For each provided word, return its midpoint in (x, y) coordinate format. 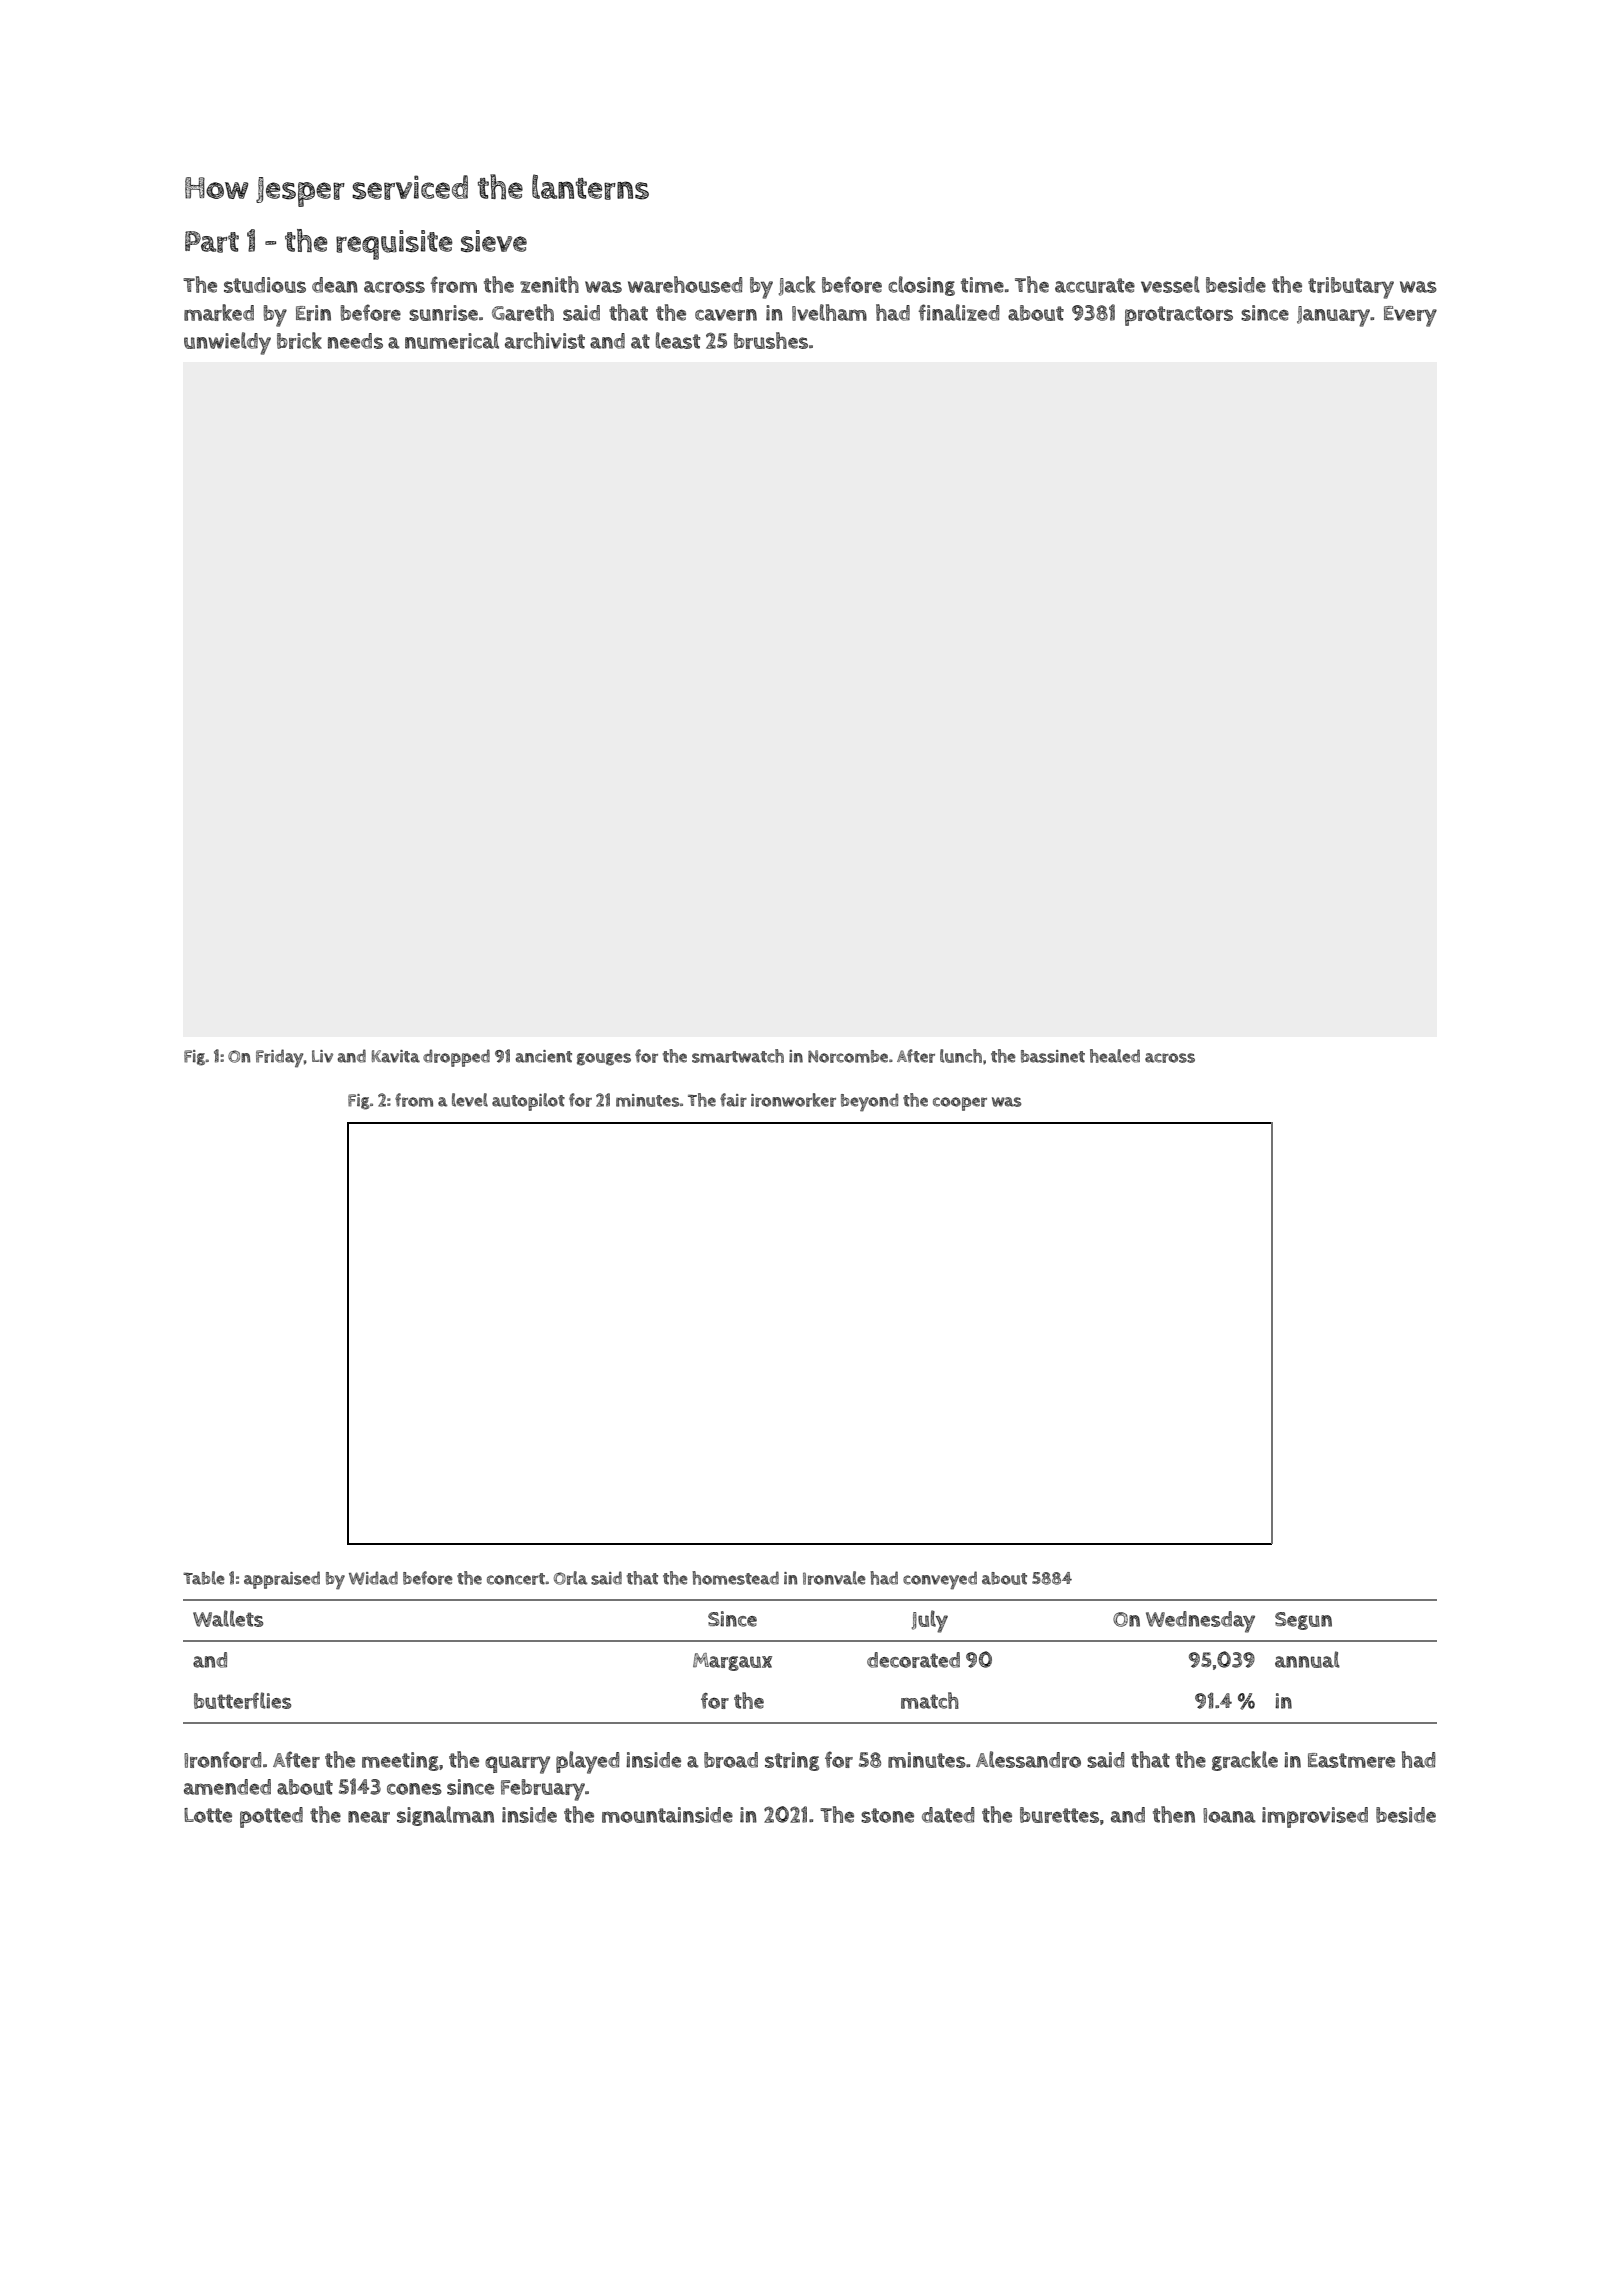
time (982, 285)
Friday (279, 1058)
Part (212, 242)
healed (1115, 1056)
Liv (322, 1056)
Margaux (732, 1662)
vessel (1170, 284)
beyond (869, 1102)
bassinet (1053, 1056)
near (369, 1817)
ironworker (793, 1100)
